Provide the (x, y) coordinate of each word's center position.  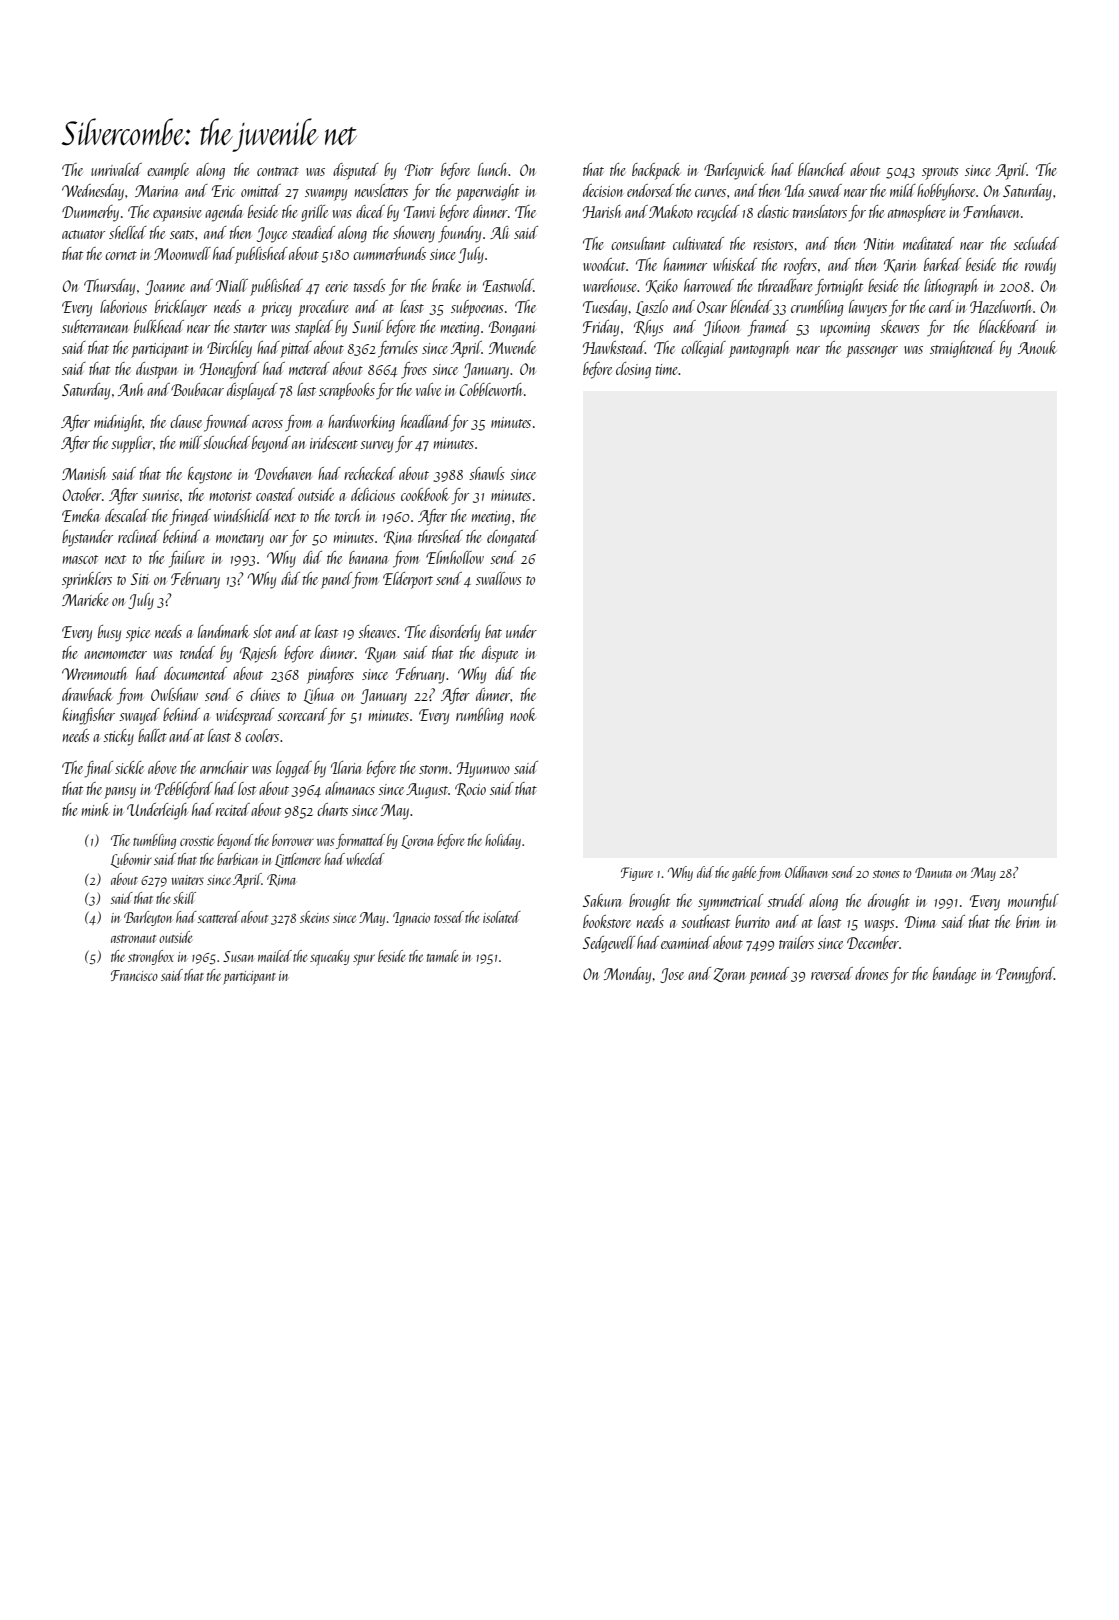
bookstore (607, 921)
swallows (499, 578)
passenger (872, 352)
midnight (118, 423)
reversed (832, 973)
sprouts (940, 173)
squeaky (330, 958)
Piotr (419, 170)
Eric (223, 191)
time (667, 369)
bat (493, 631)
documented (195, 673)
